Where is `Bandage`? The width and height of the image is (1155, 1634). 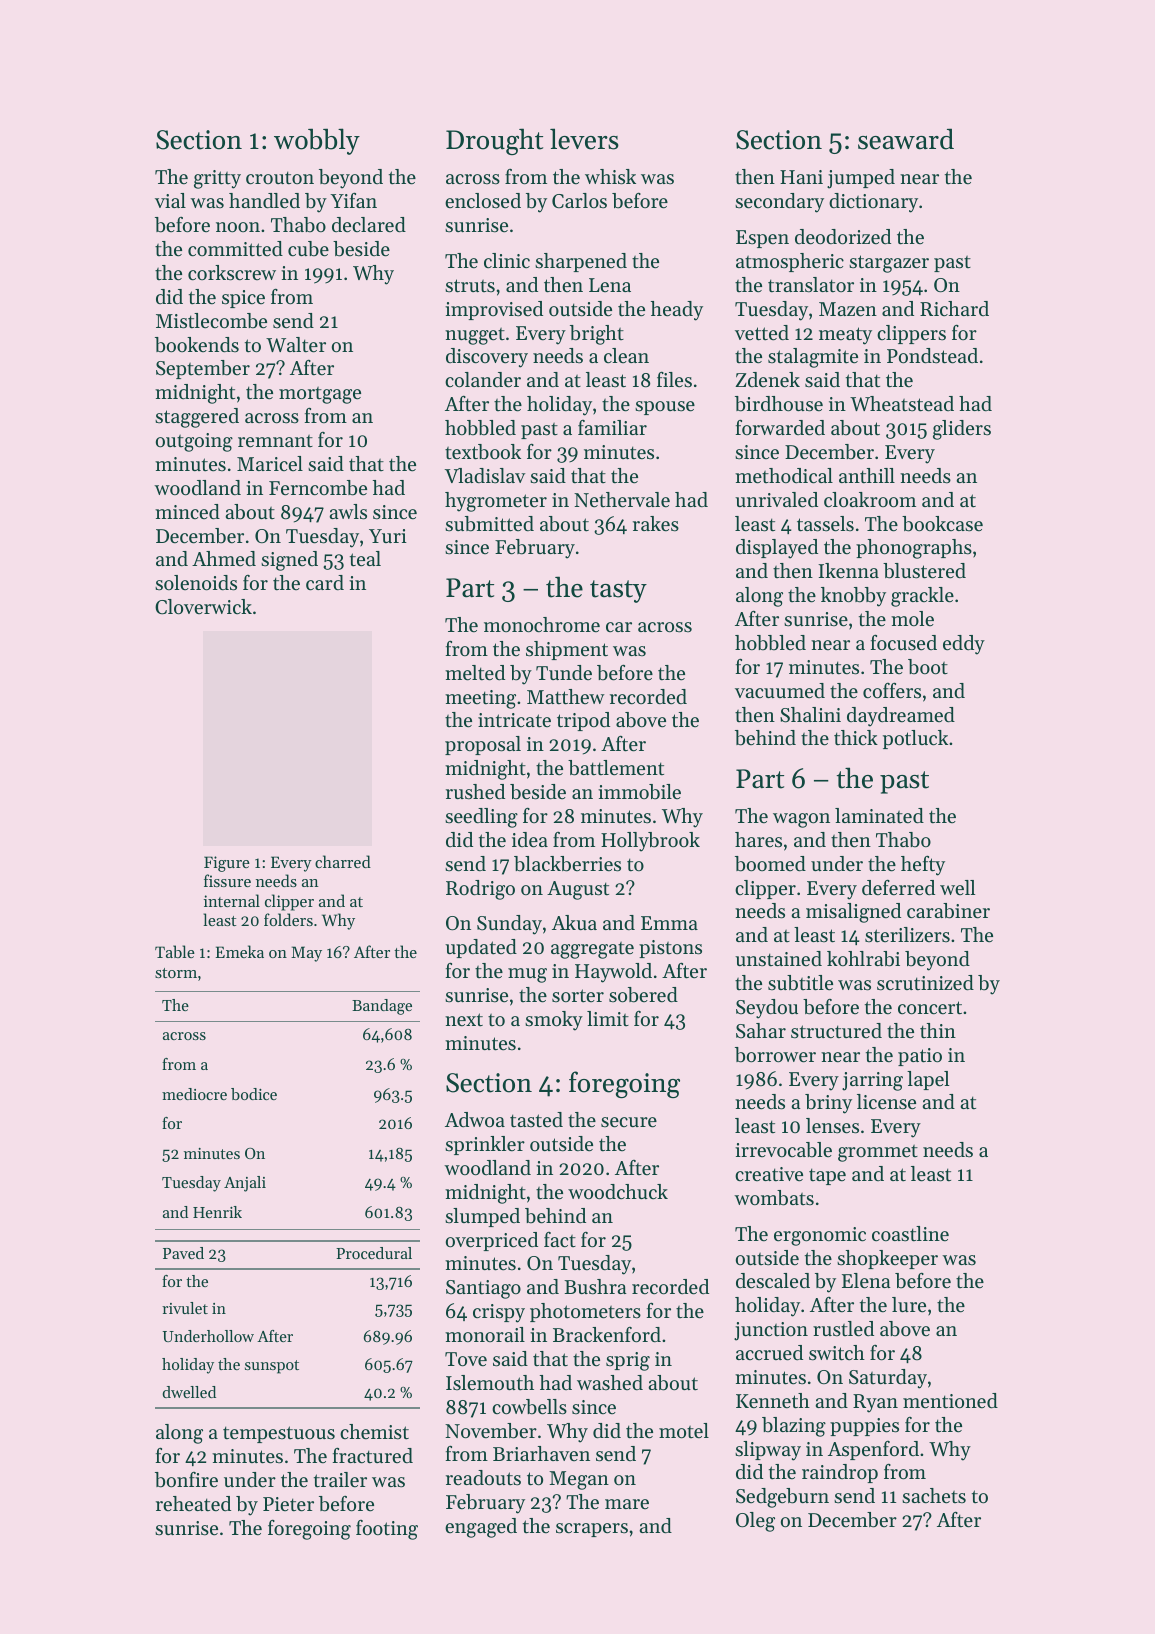
Bandage is located at coordinates (382, 1007).
